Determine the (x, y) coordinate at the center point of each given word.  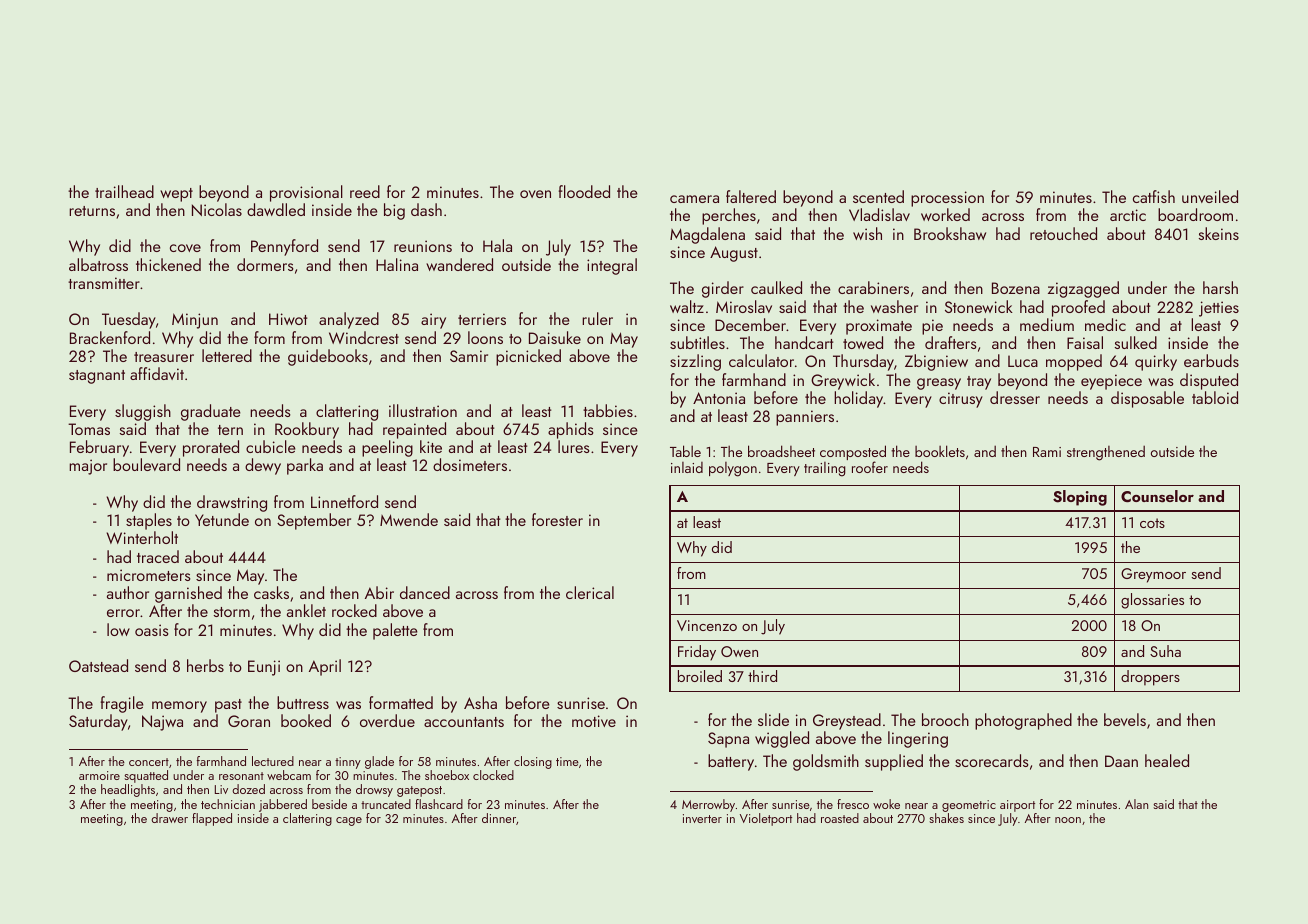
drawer (169, 818)
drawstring (232, 503)
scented (878, 196)
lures (574, 446)
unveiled (1210, 196)
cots (1152, 523)
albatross (98, 264)
